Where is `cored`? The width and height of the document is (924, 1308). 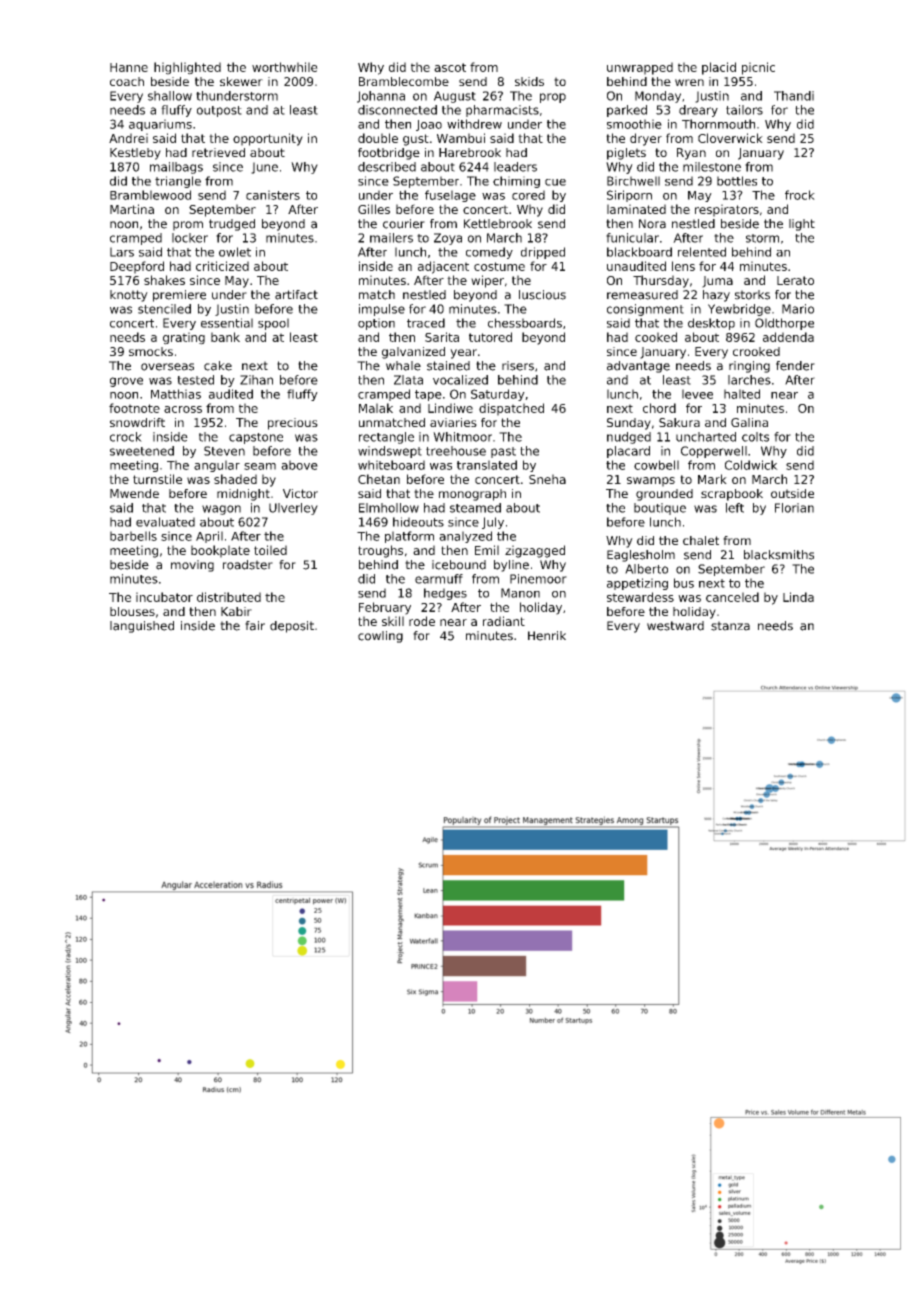 cored is located at coordinates (528, 195).
